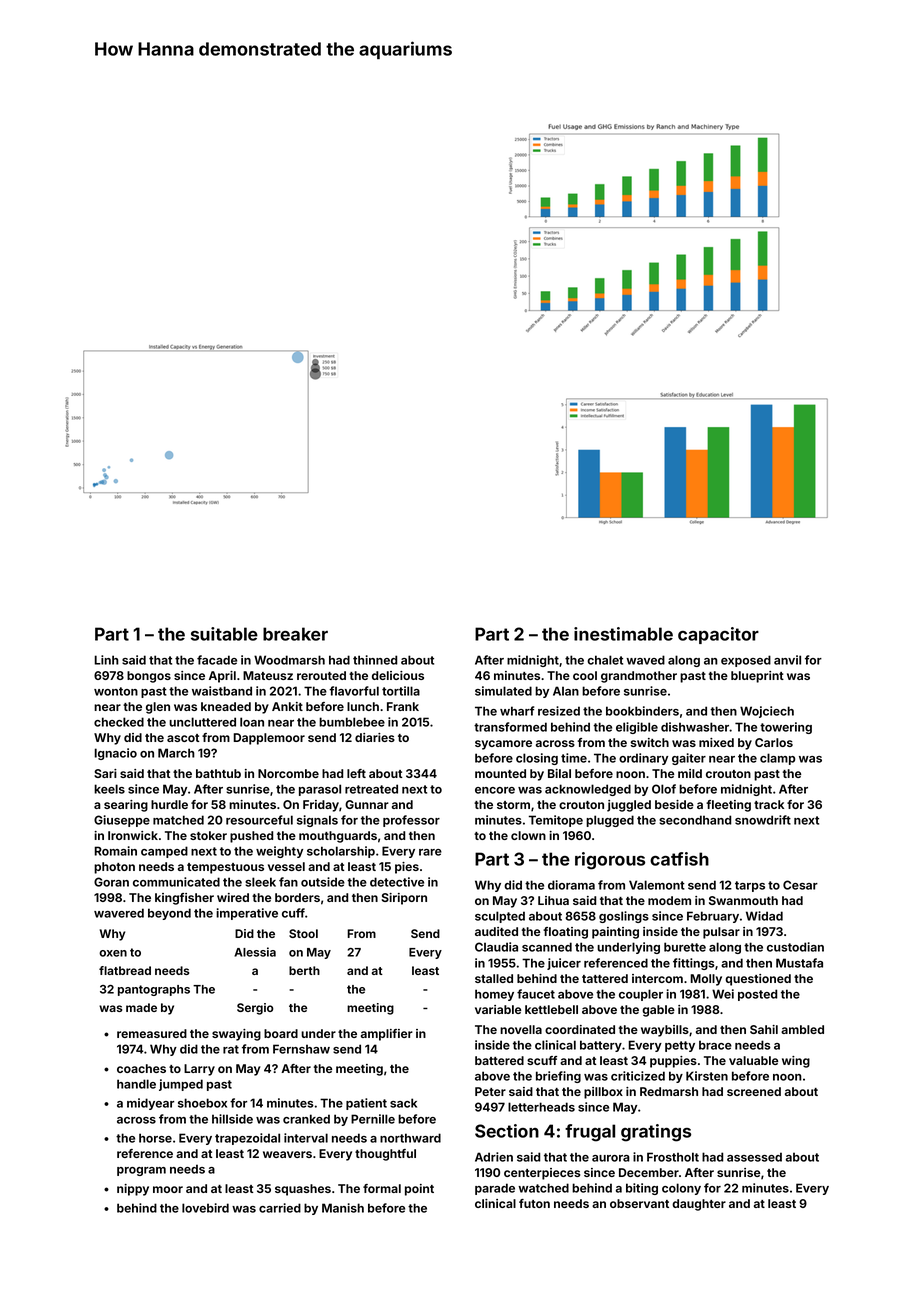 The image size is (924, 1308). Describe the element at coordinates (109, 789) in the page. I see `keels` at that location.
